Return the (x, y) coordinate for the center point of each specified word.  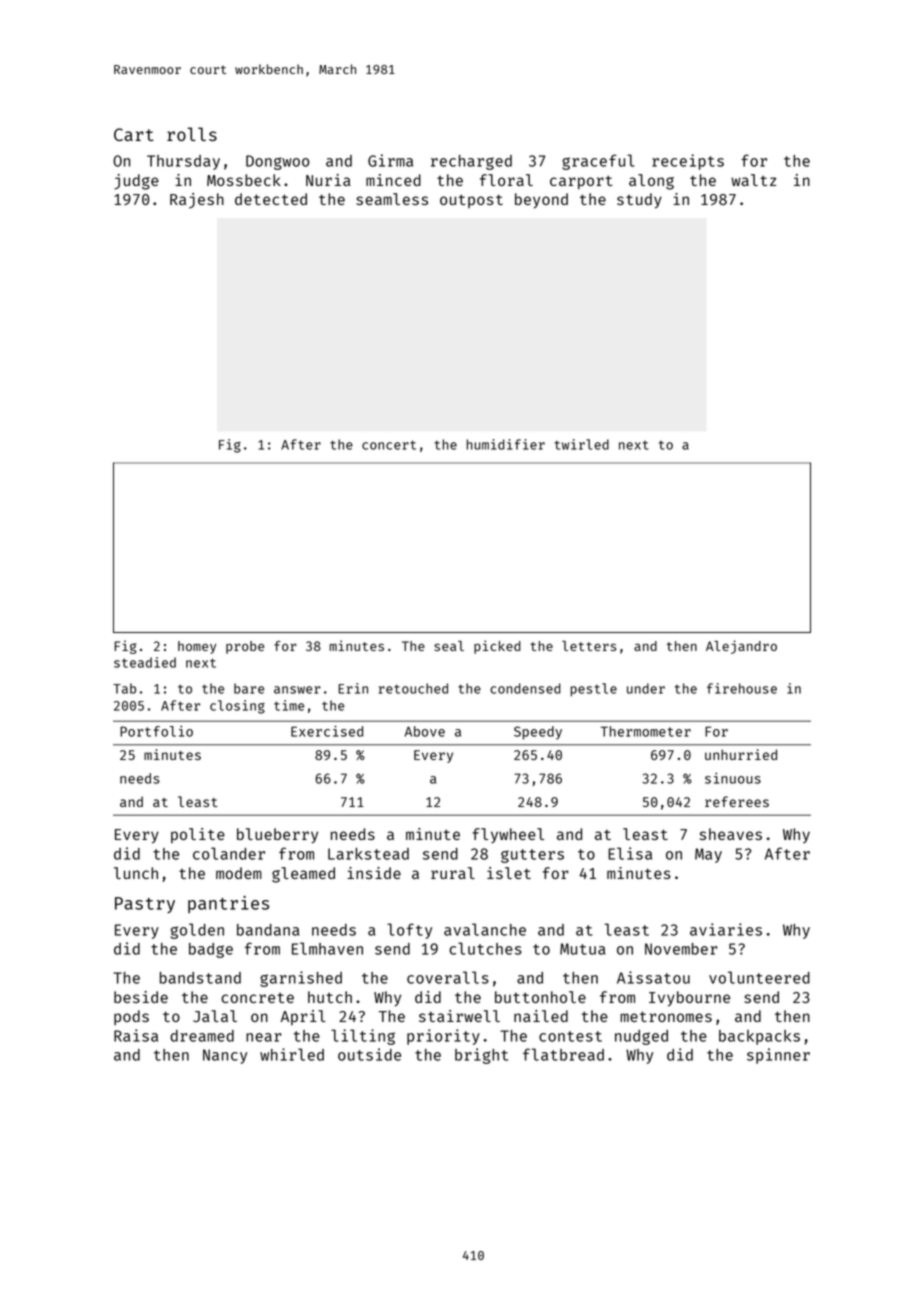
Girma (390, 160)
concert (389, 445)
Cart (134, 134)
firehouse (742, 688)
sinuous (733, 778)
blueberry (277, 836)
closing (237, 707)
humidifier (505, 444)
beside (141, 997)
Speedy (538, 733)
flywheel (508, 835)
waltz (753, 180)
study (639, 201)
